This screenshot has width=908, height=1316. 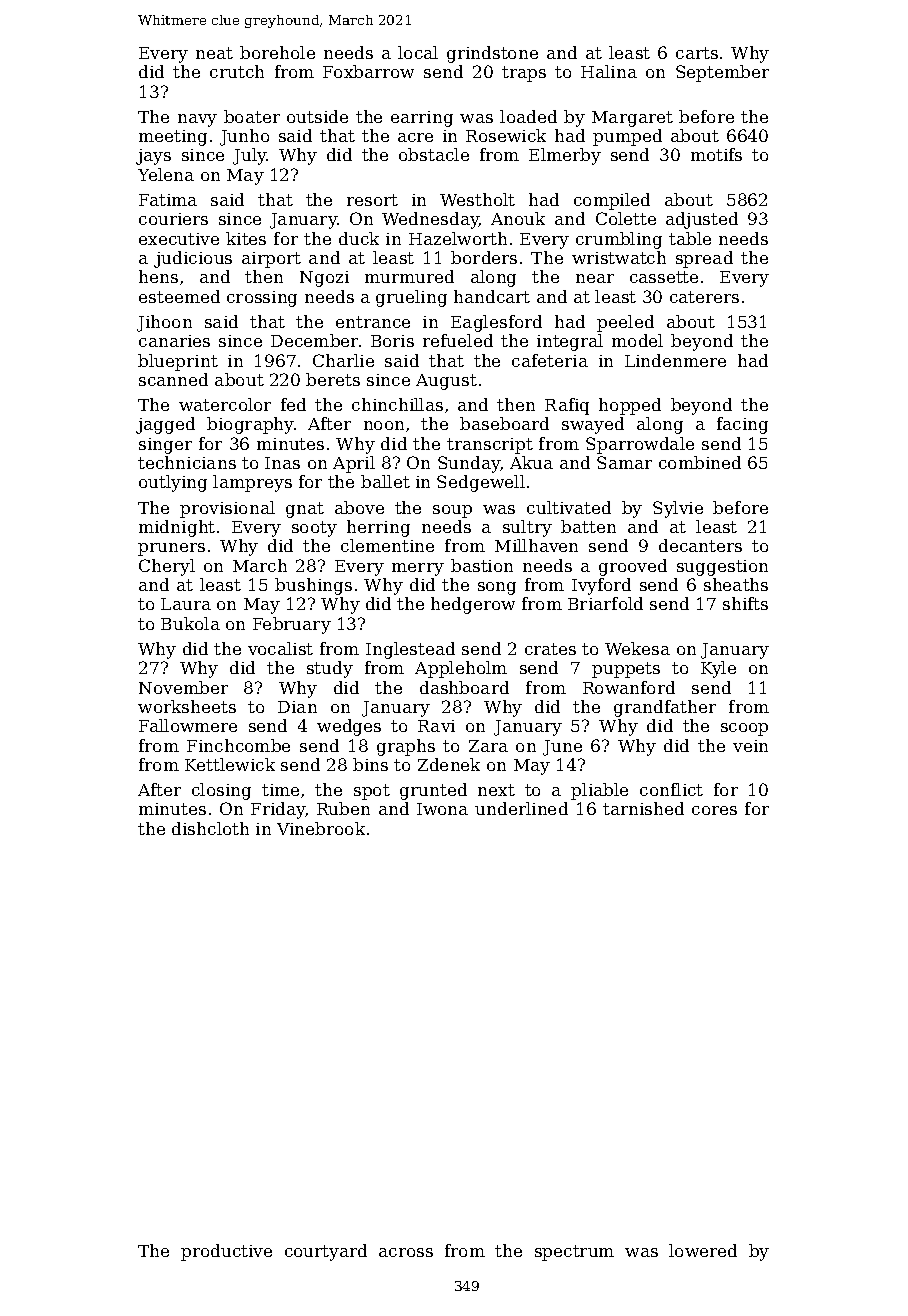 What do you see at coordinates (164, 323) in the screenshot?
I see `Jihoon` at bounding box center [164, 323].
